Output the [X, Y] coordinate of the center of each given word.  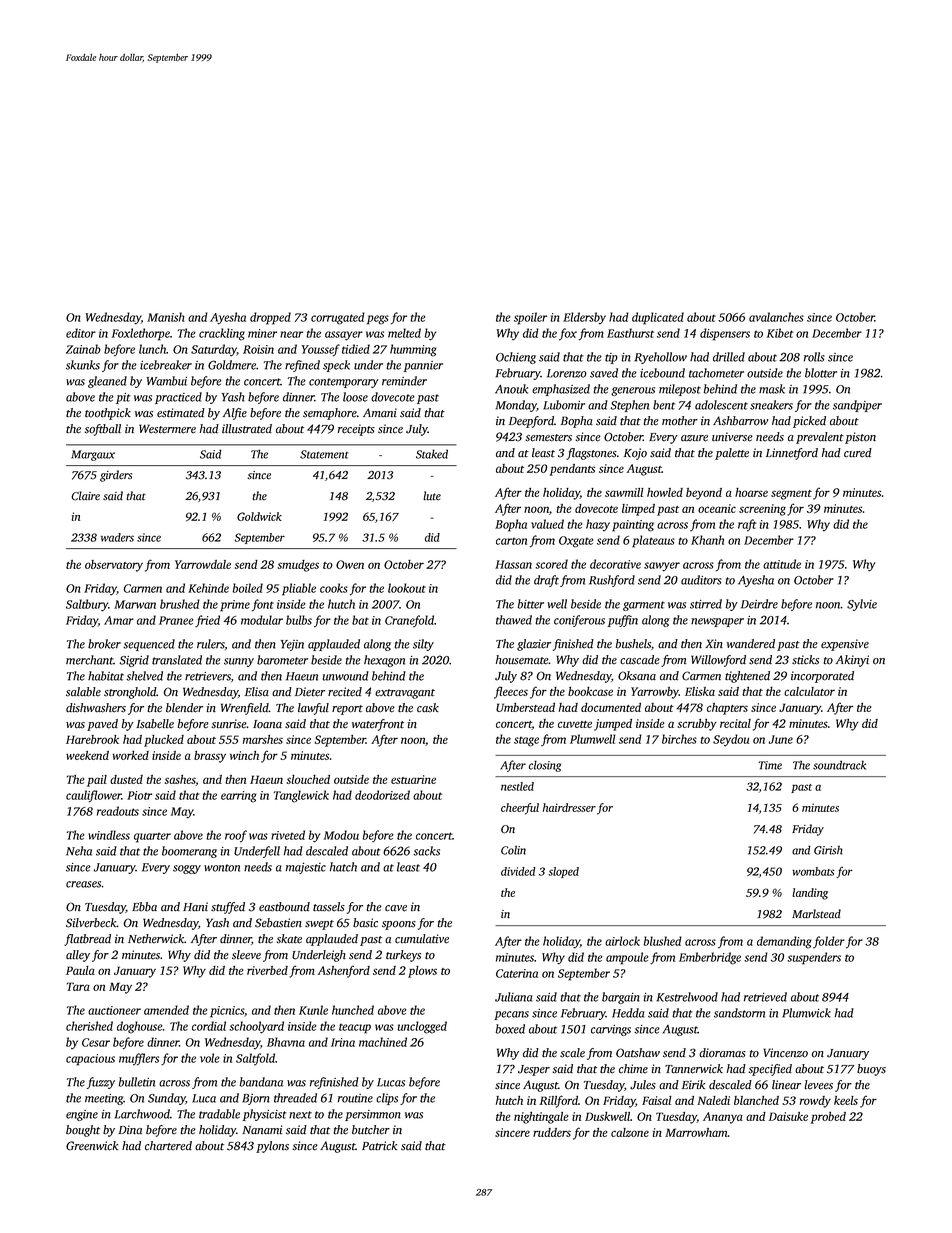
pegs [378, 320]
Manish [166, 317]
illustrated [247, 429]
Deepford [531, 422]
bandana [261, 1082]
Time [770, 765]
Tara [78, 986]
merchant [89, 660]
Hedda [628, 1013]
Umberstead [525, 707]
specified [770, 1070]
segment [791, 495]
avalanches [776, 317]
